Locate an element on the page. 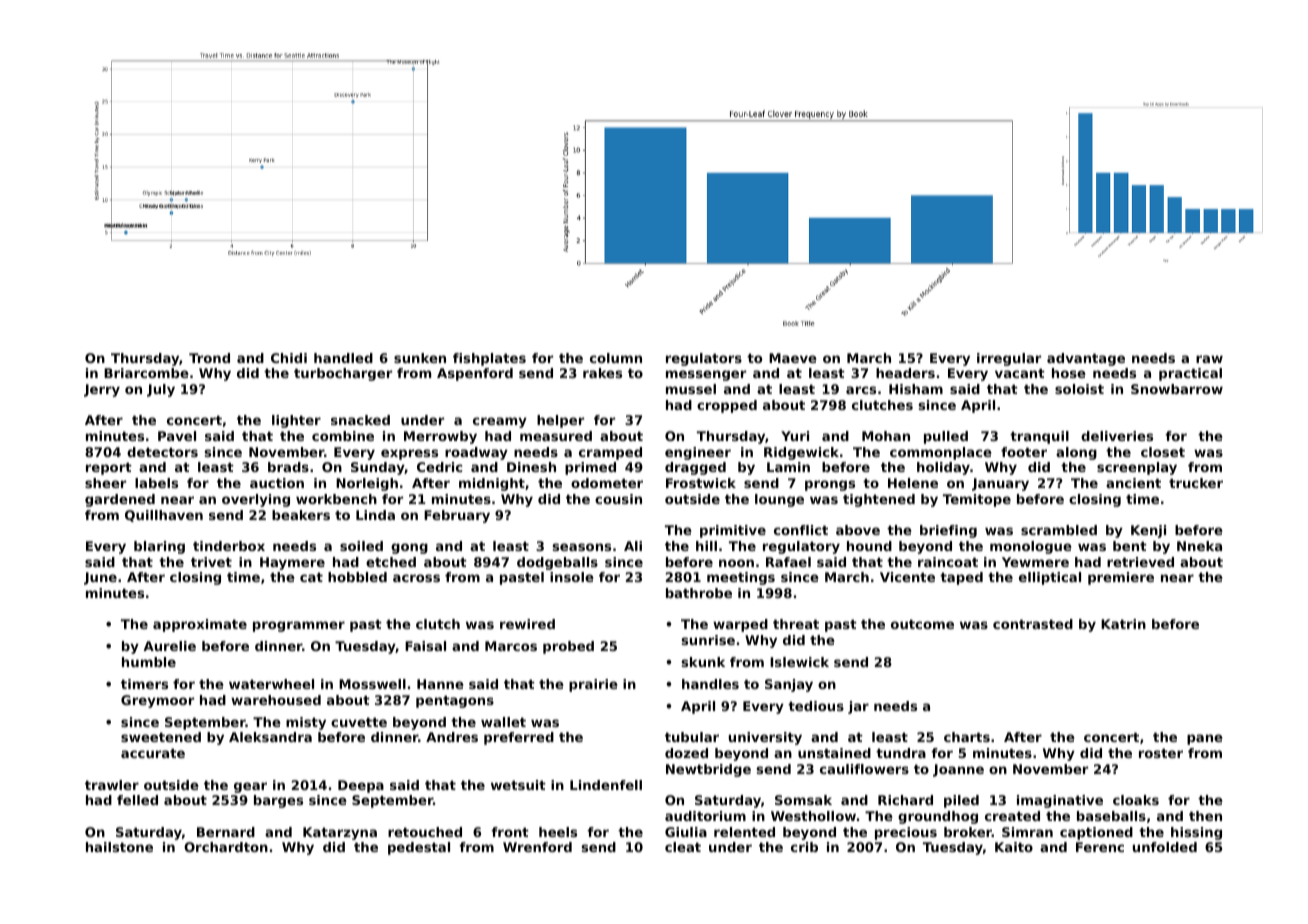 The image size is (1308, 924). Quillhaven is located at coordinates (164, 516).
